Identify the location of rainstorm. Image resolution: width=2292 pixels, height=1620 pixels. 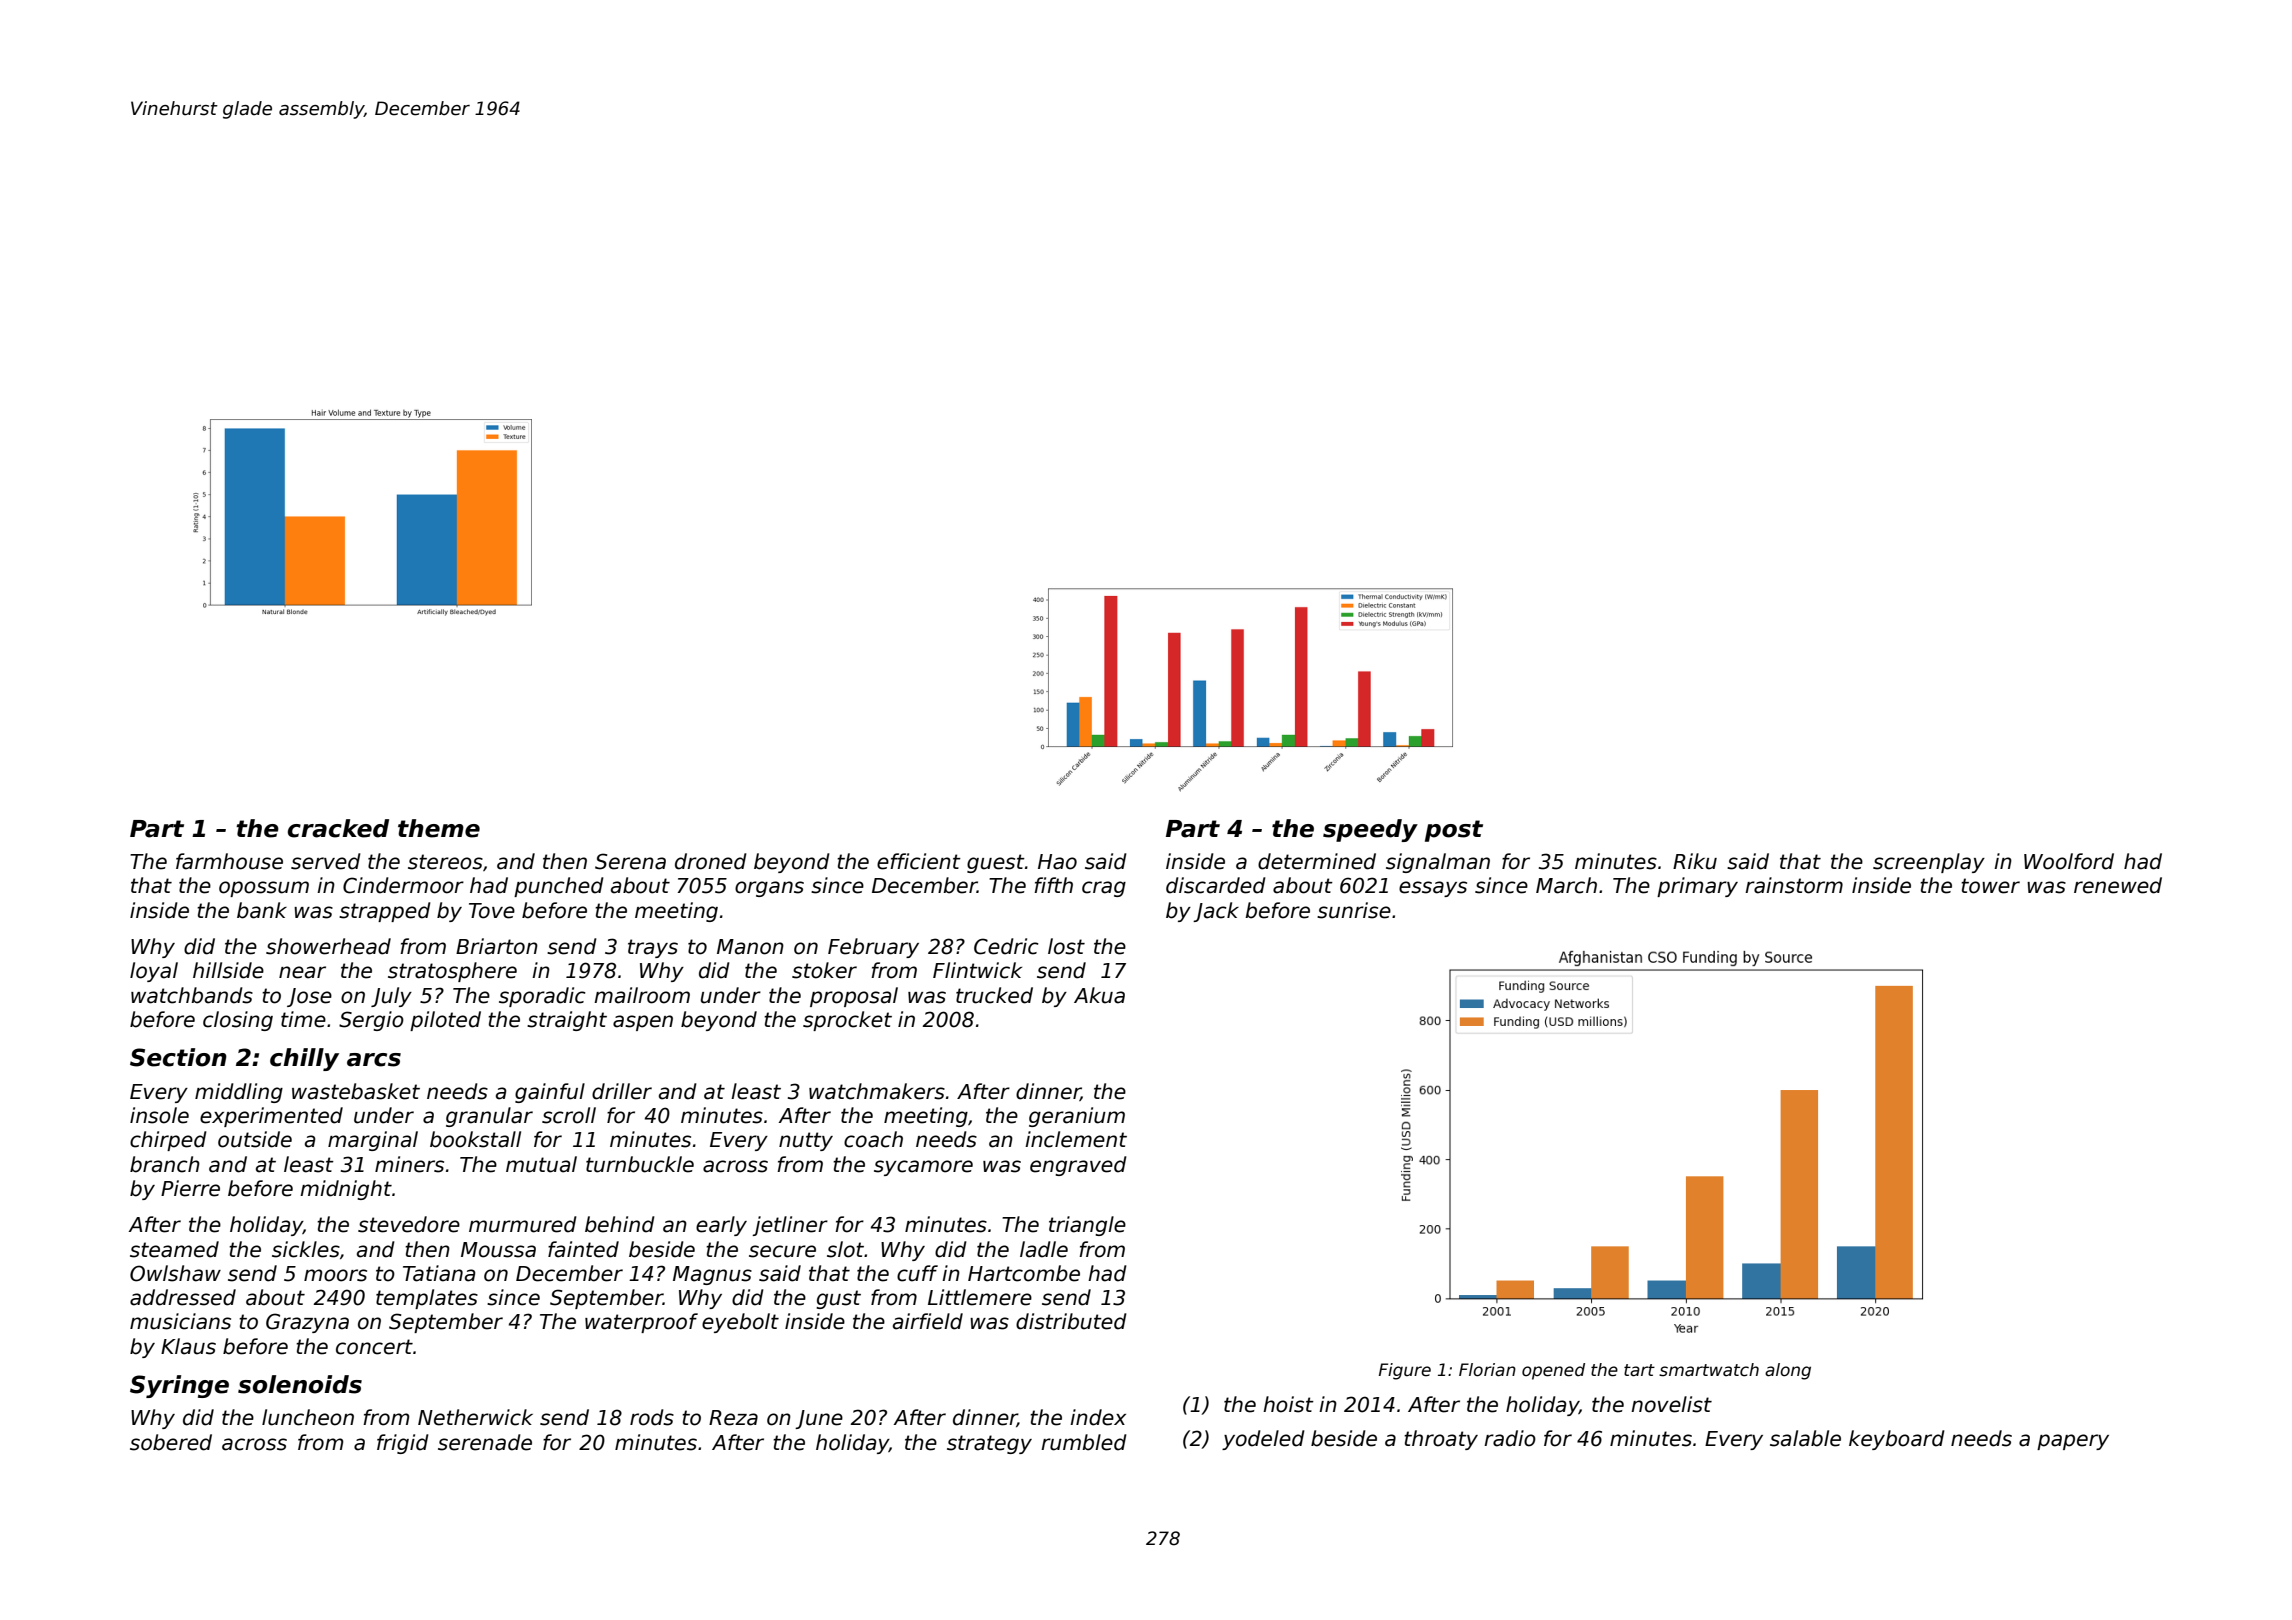
(1794, 885).
